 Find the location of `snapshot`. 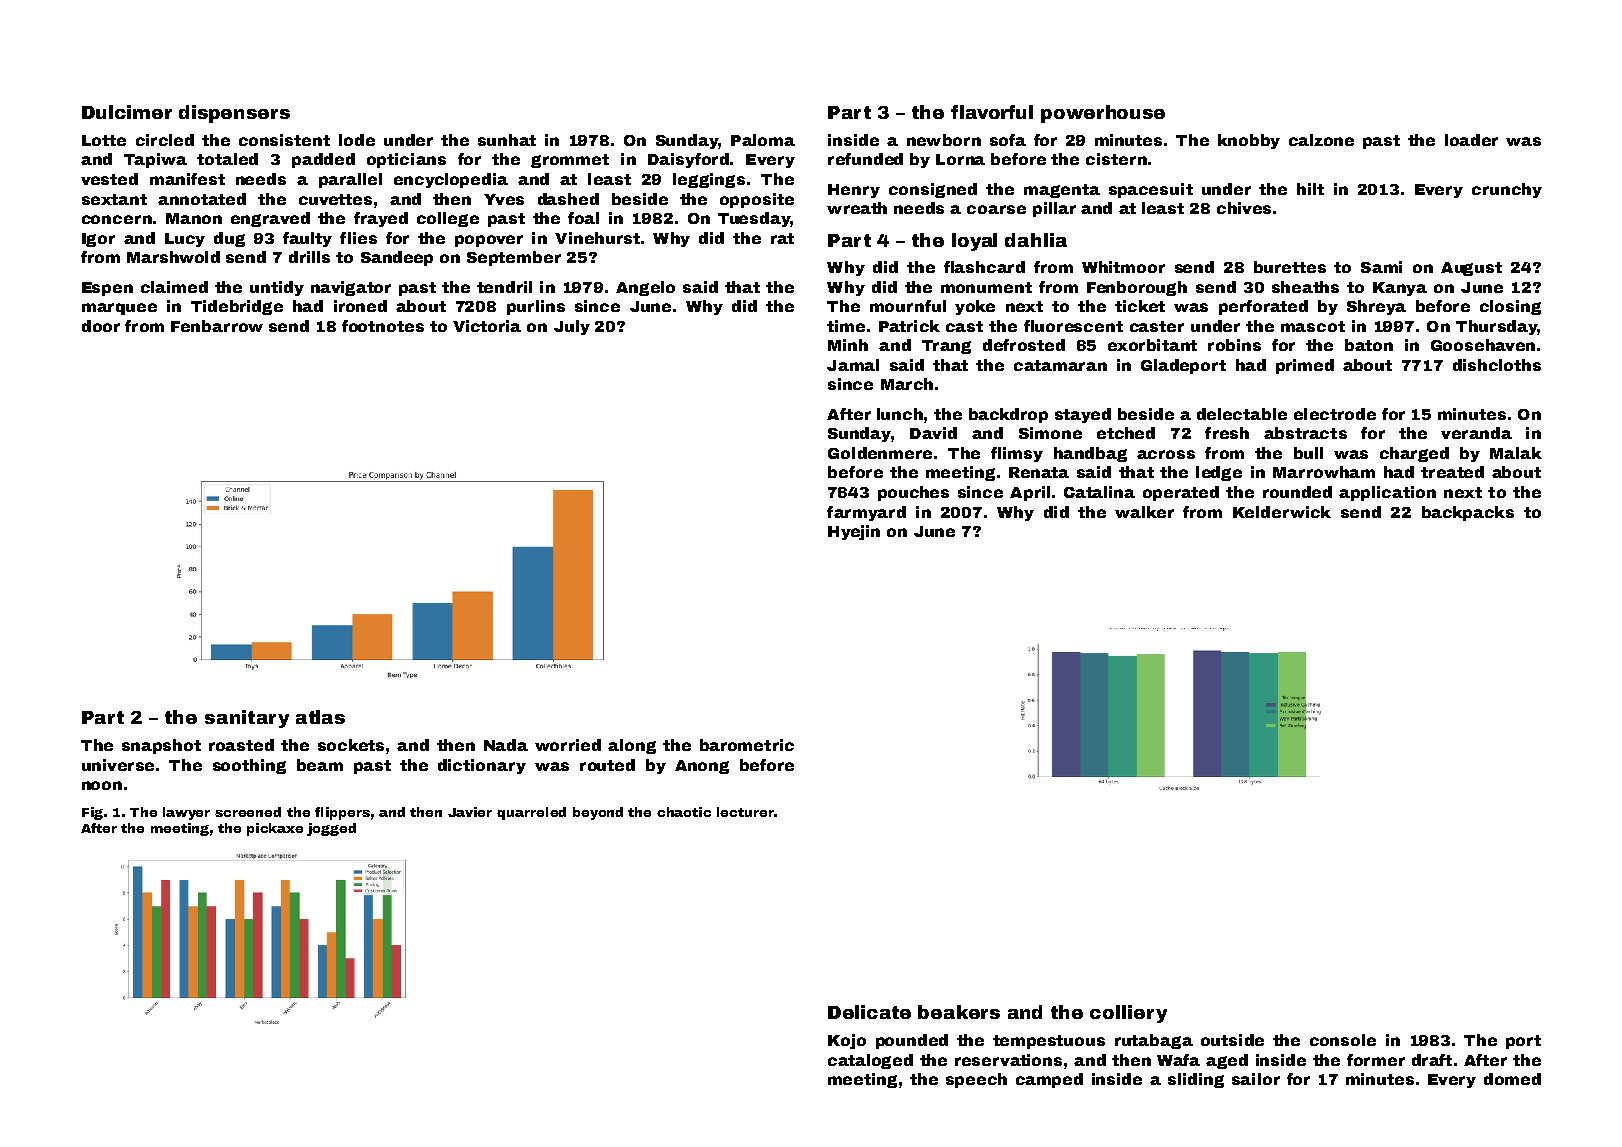

snapshot is located at coordinates (161, 746).
